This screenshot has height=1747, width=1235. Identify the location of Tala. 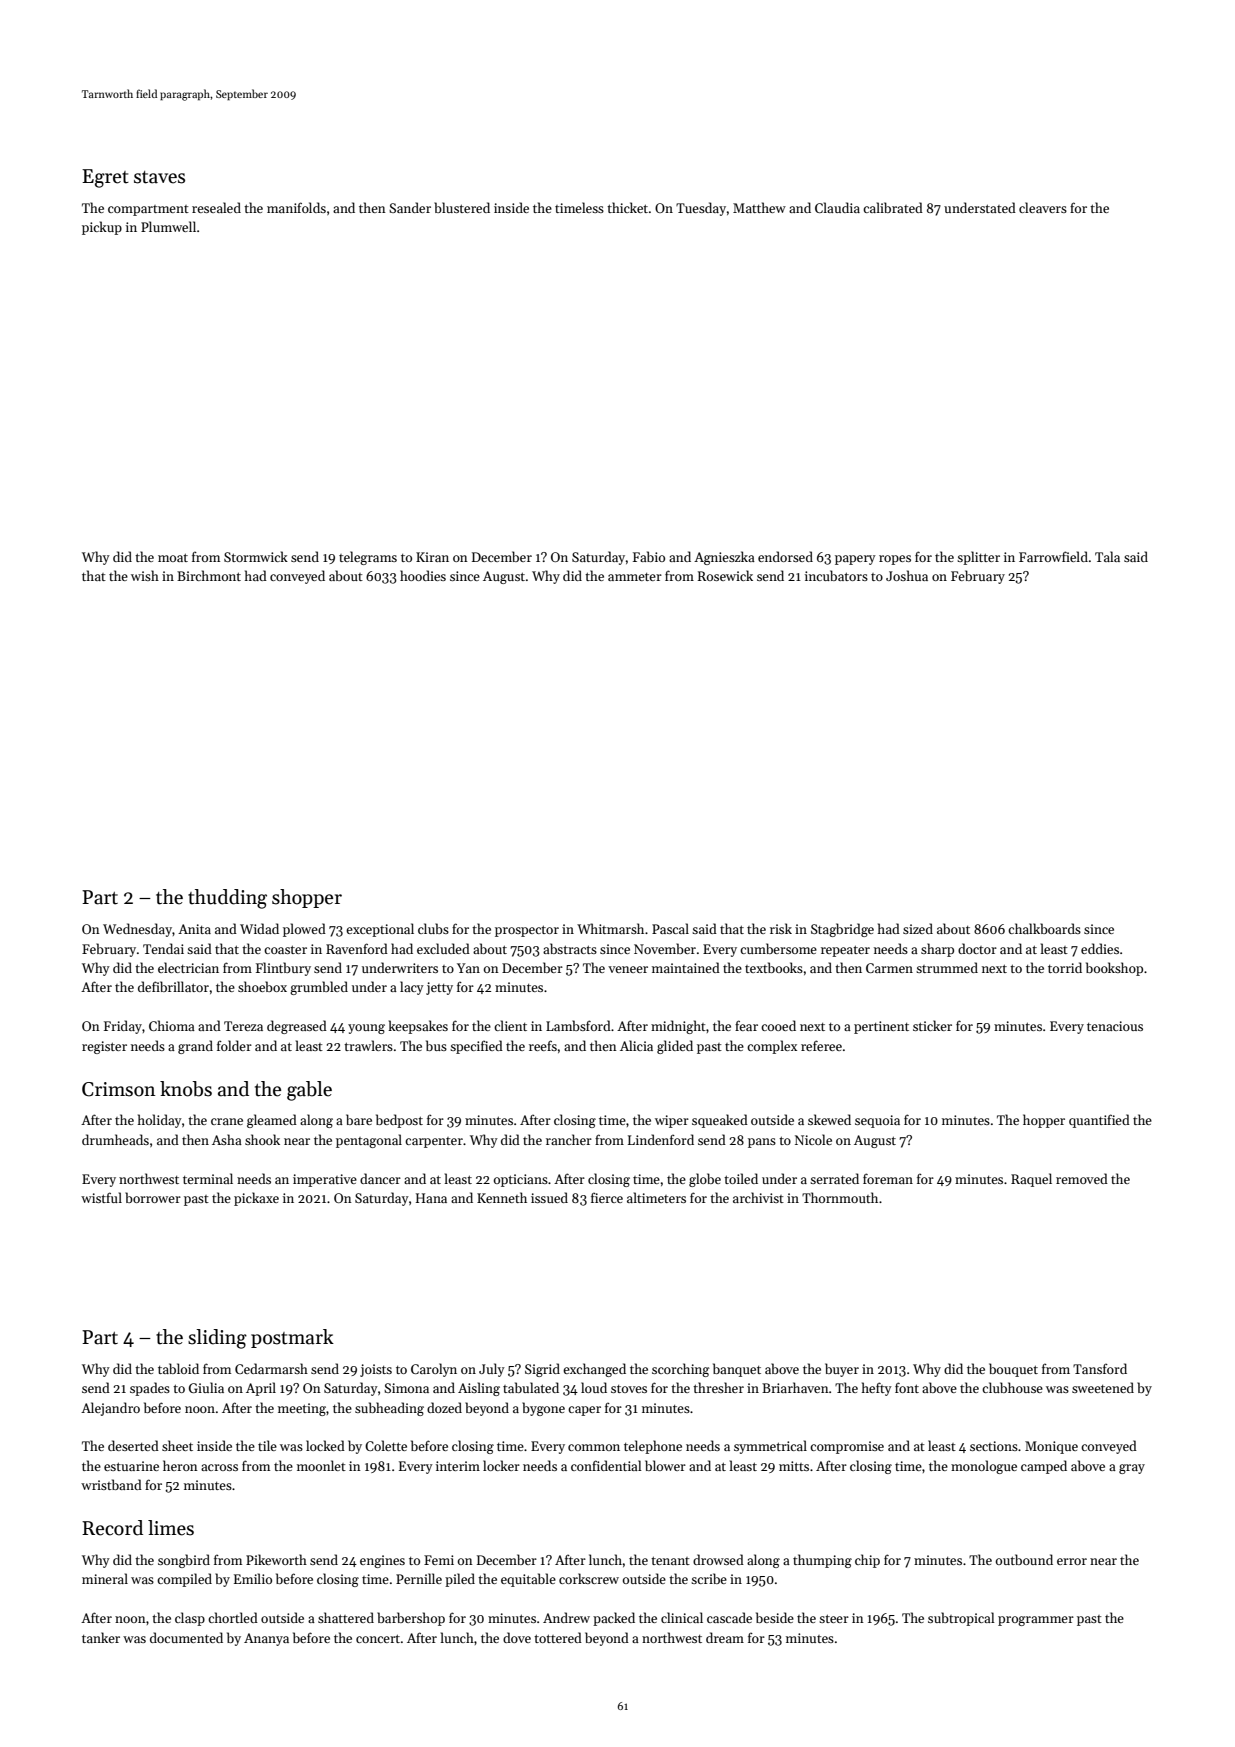
(1107, 556).
